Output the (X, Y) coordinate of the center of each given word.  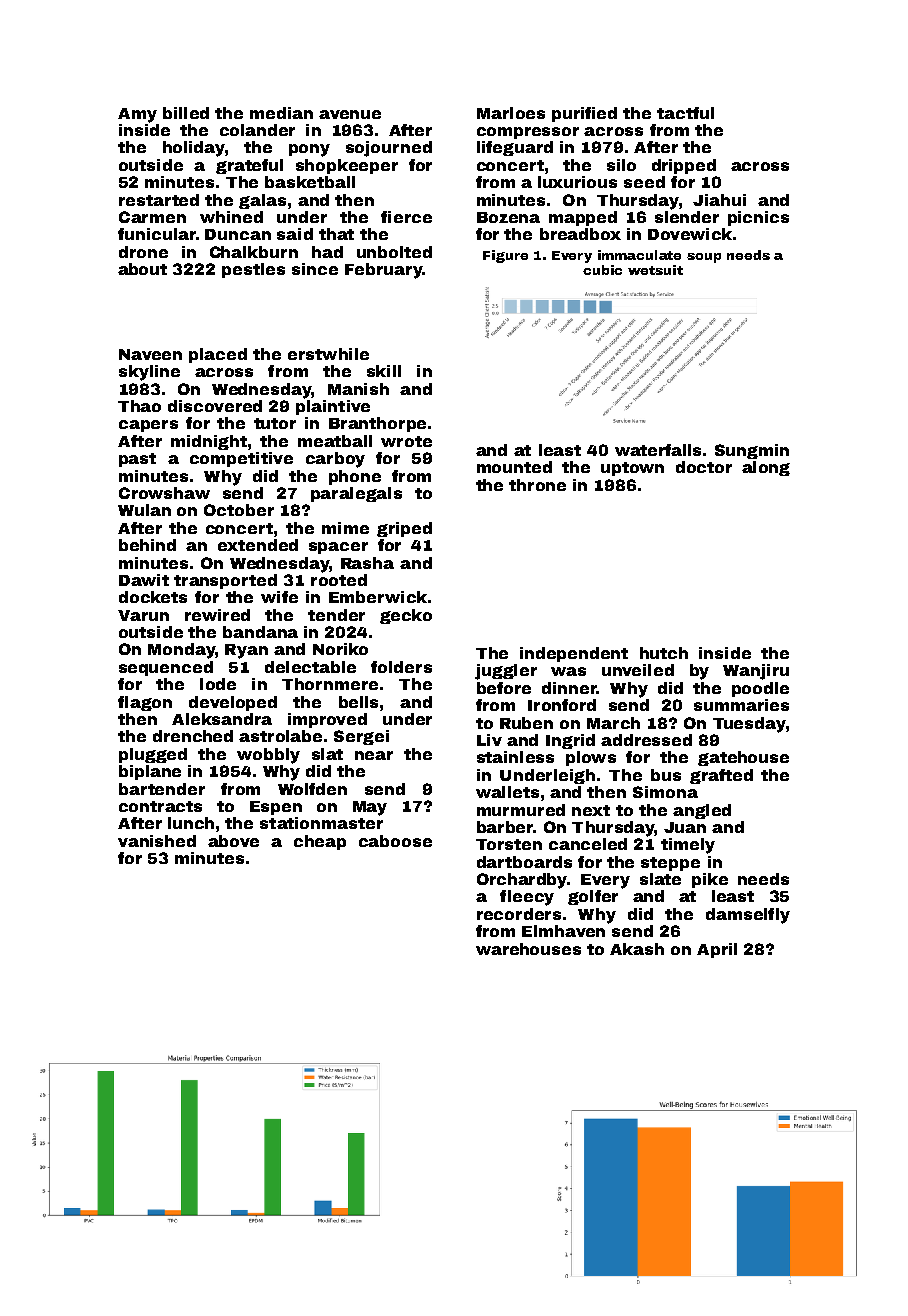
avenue (350, 114)
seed (644, 182)
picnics (758, 218)
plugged (153, 755)
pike (710, 880)
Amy (137, 115)
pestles (253, 270)
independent (574, 654)
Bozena (508, 217)
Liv (489, 740)
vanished (157, 841)
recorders (519, 914)
